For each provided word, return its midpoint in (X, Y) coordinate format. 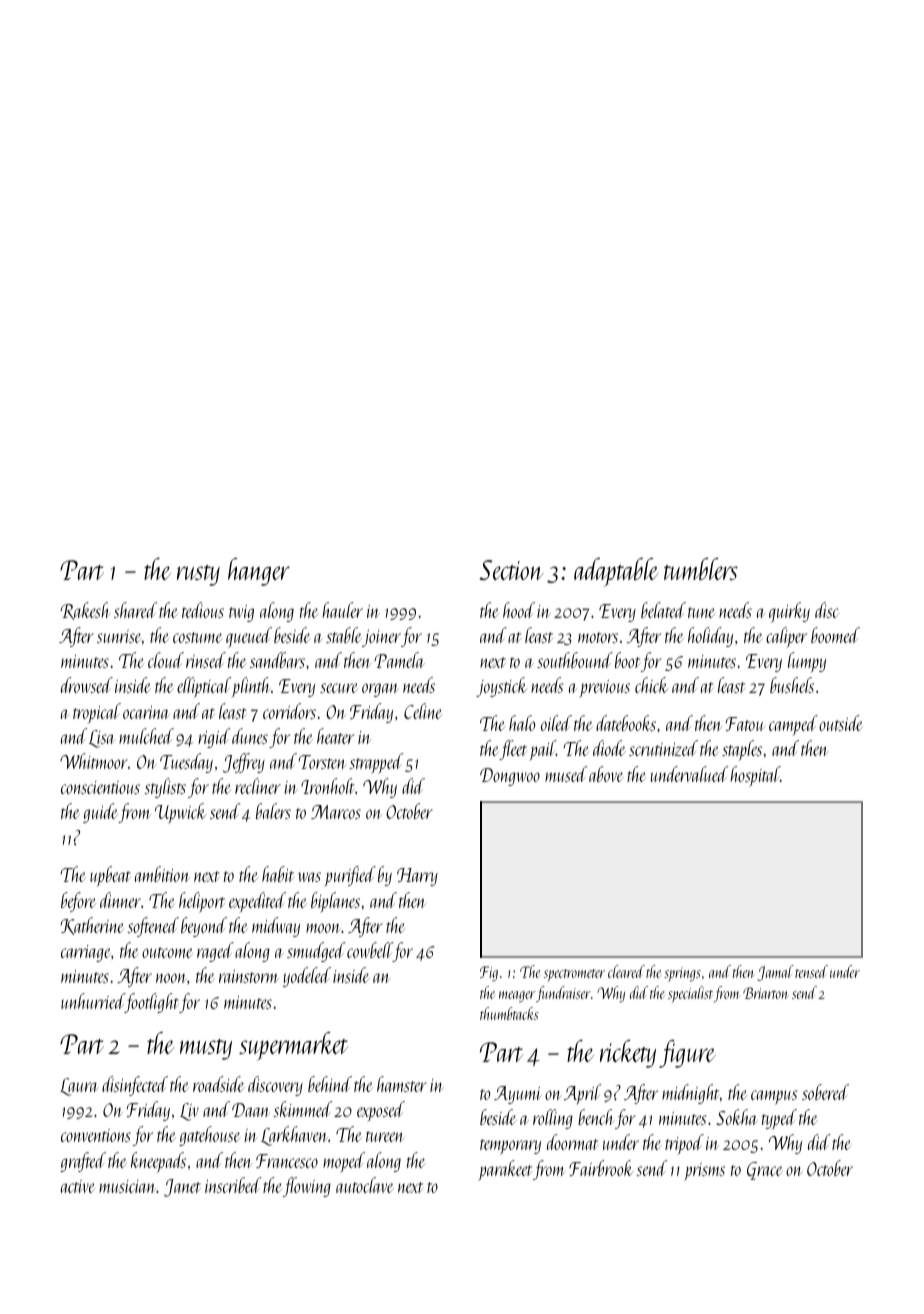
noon (171, 978)
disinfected (135, 1086)
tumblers (701, 569)
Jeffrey (244, 763)
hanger (259, 572)
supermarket (293, 1046)
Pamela (399, 660)
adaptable (616, 572)
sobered (825, 1092)
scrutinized (663, 748)
